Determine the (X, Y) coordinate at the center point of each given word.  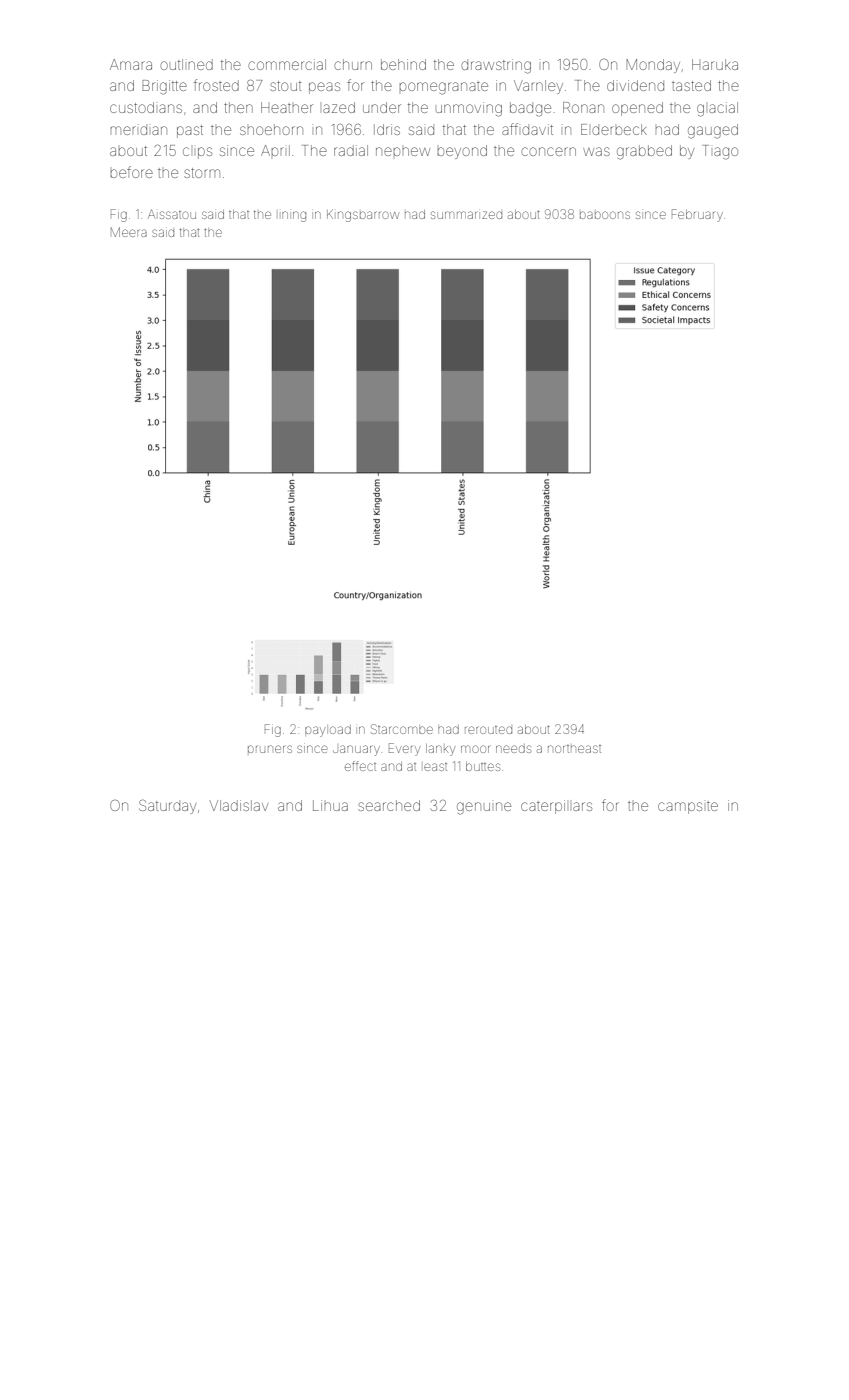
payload (328, 731)
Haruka (715, 64)
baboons (605, 215)
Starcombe (402, 729)
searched (389, 805)
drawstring (496, 66)
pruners (270, 749)
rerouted (488, 730)
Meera (129, 232)
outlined (186, 64)
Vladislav (238, 805)
